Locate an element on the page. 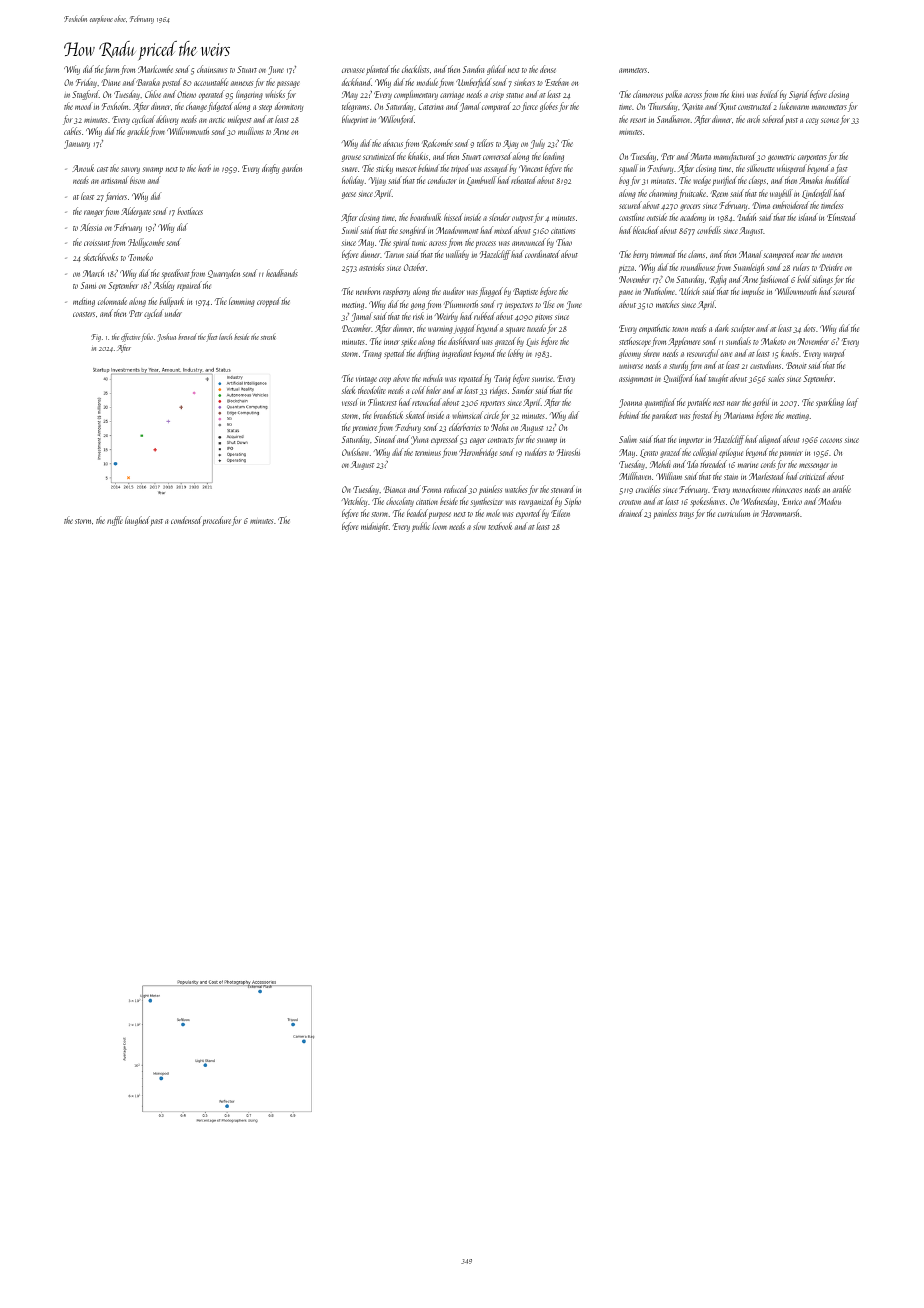  beaded is located at coordinates (417, 513).
